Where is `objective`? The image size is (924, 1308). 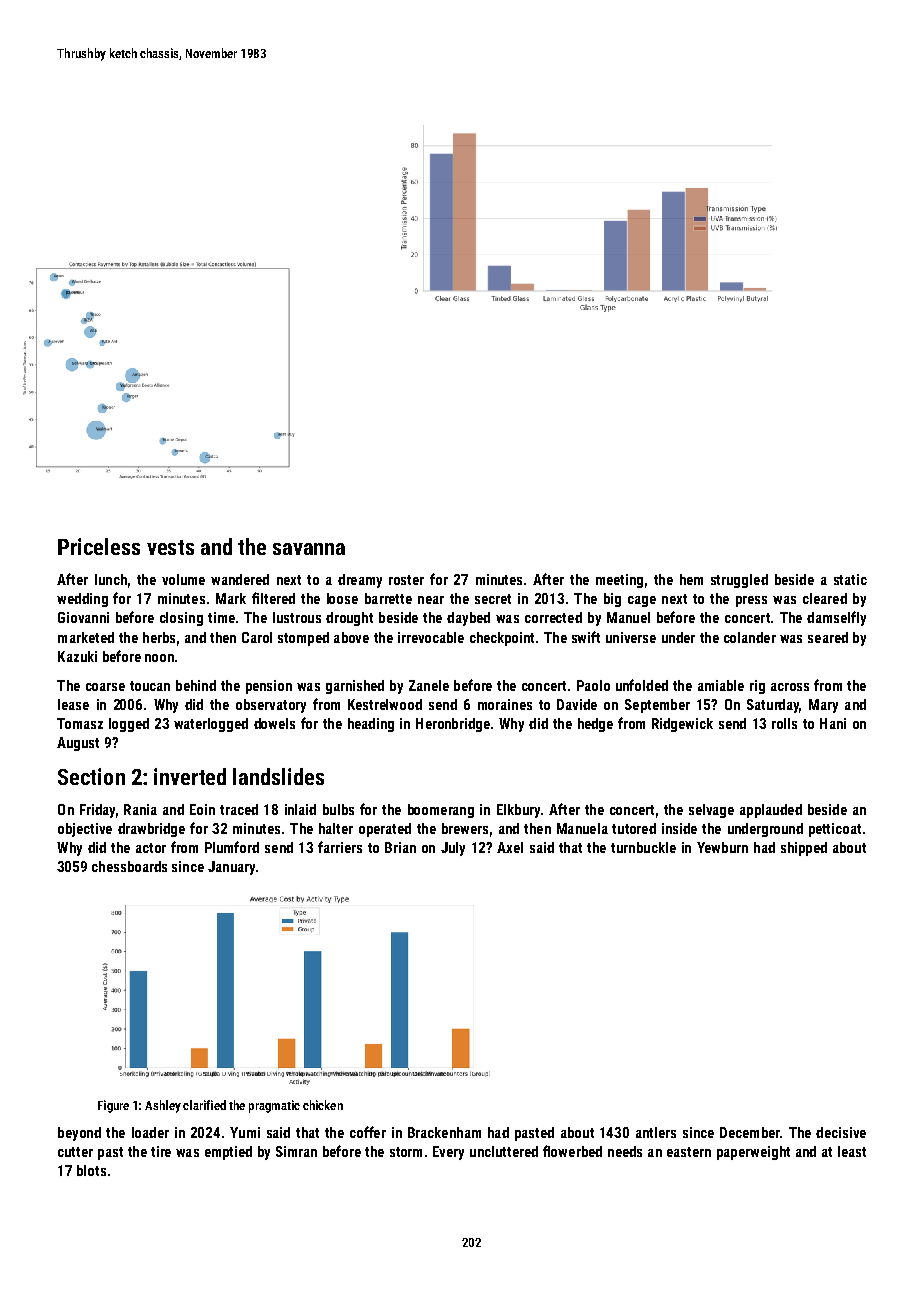 objective is located at coordinates (85, 830).
